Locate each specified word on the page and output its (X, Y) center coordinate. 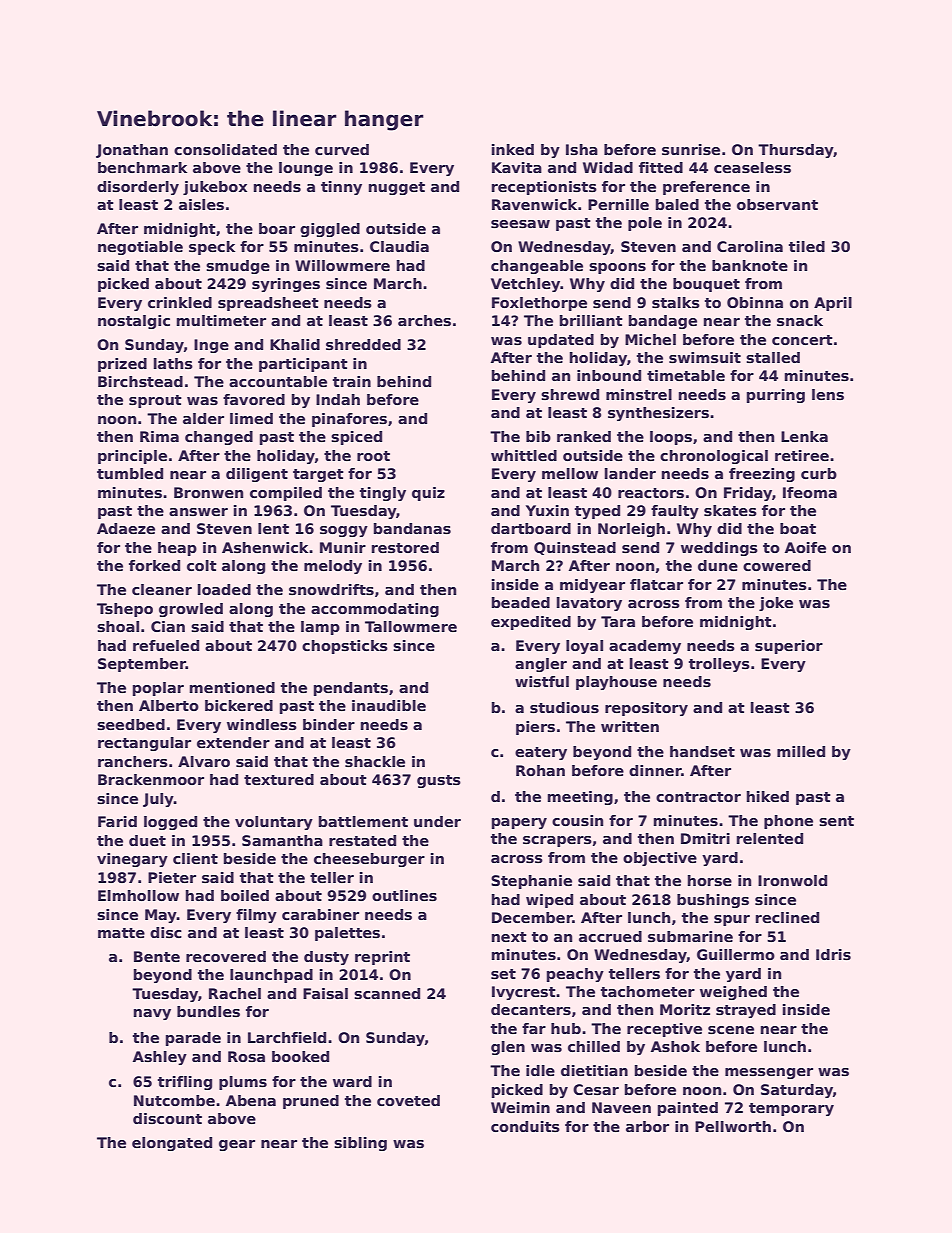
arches (424, 320)
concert (802, 340)
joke (776, 604)
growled (191, 610)
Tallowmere (411, 626)
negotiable (140, 248)
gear (237, 1145)
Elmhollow (138, 895)
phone (788, 822)
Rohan (540, 770)
